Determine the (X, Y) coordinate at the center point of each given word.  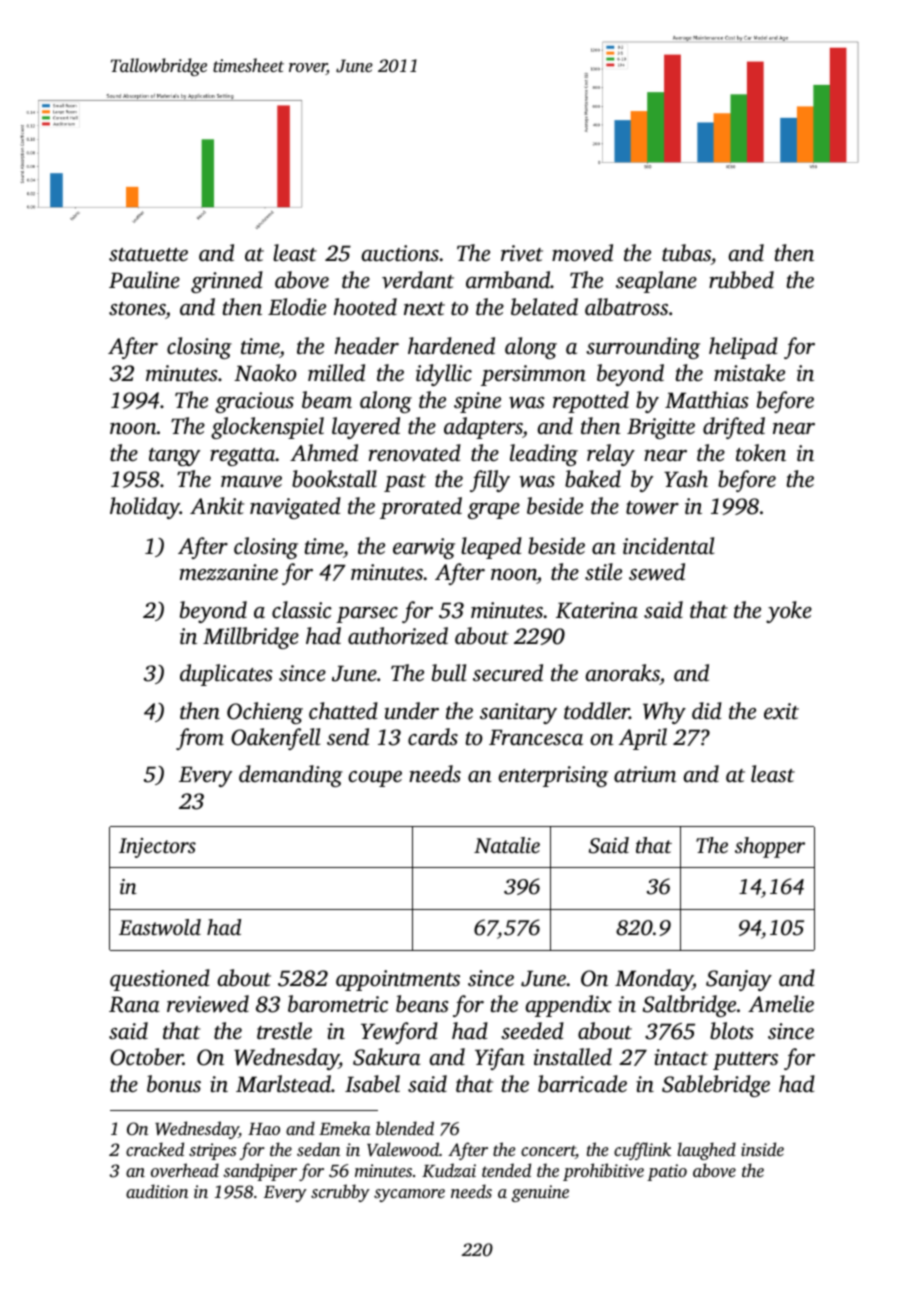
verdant (418, 280)
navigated (295, 508)
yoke (789, 612)
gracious (254, 402)
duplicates (226, 675)
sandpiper (260, 1172)
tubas (686, 254)
